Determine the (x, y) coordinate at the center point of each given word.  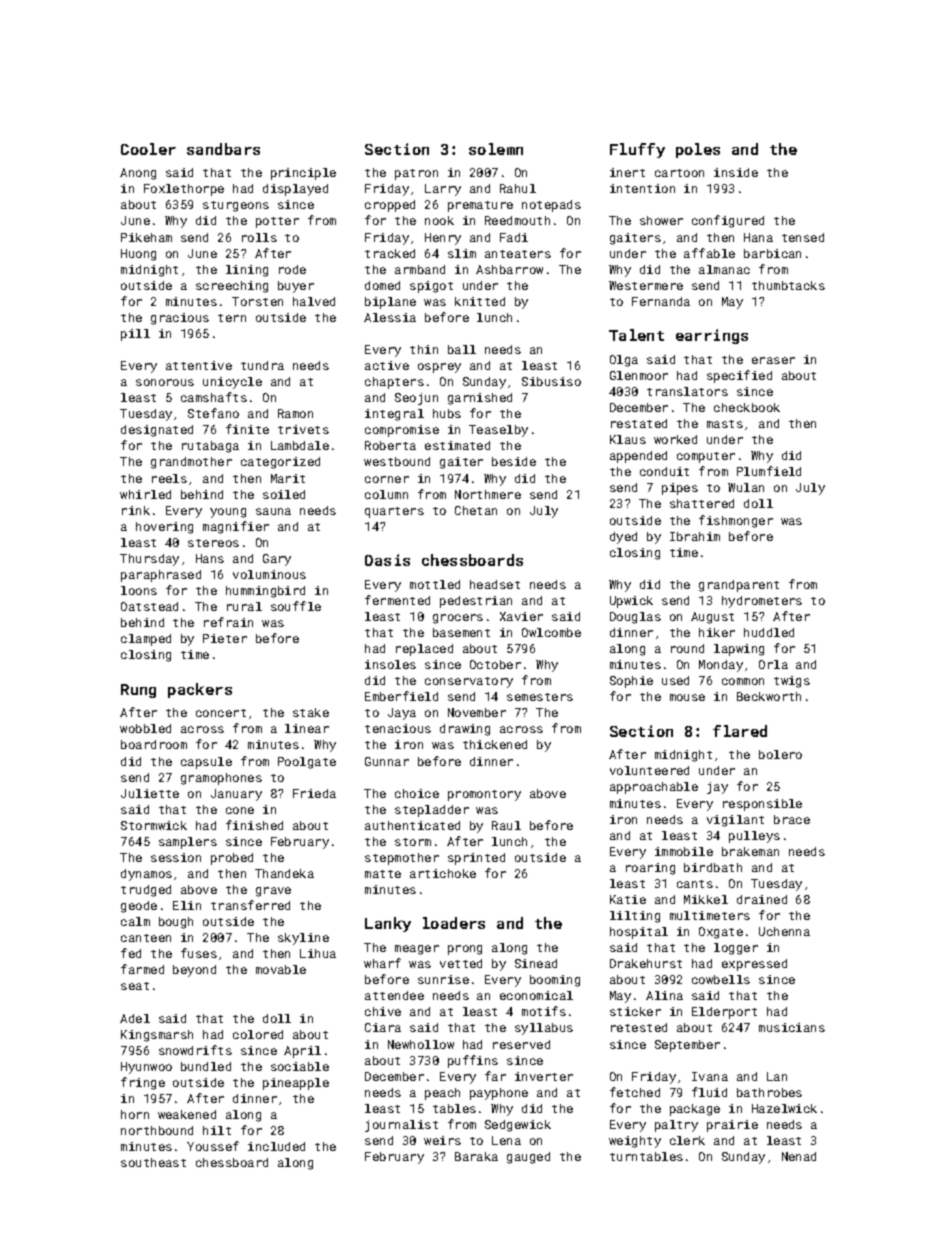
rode (292, 269)
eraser (773, 360)
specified (739, 376)
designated (157, 431)
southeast (153, 1162)
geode (139, 907)
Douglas (635, 618)
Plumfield (769, 471)
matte (383, 874)
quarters (394, 512)
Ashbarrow (509, 269)
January (236, 795)
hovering (164, 528)
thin (424, 349)
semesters (540, 697)
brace (792, 819)
